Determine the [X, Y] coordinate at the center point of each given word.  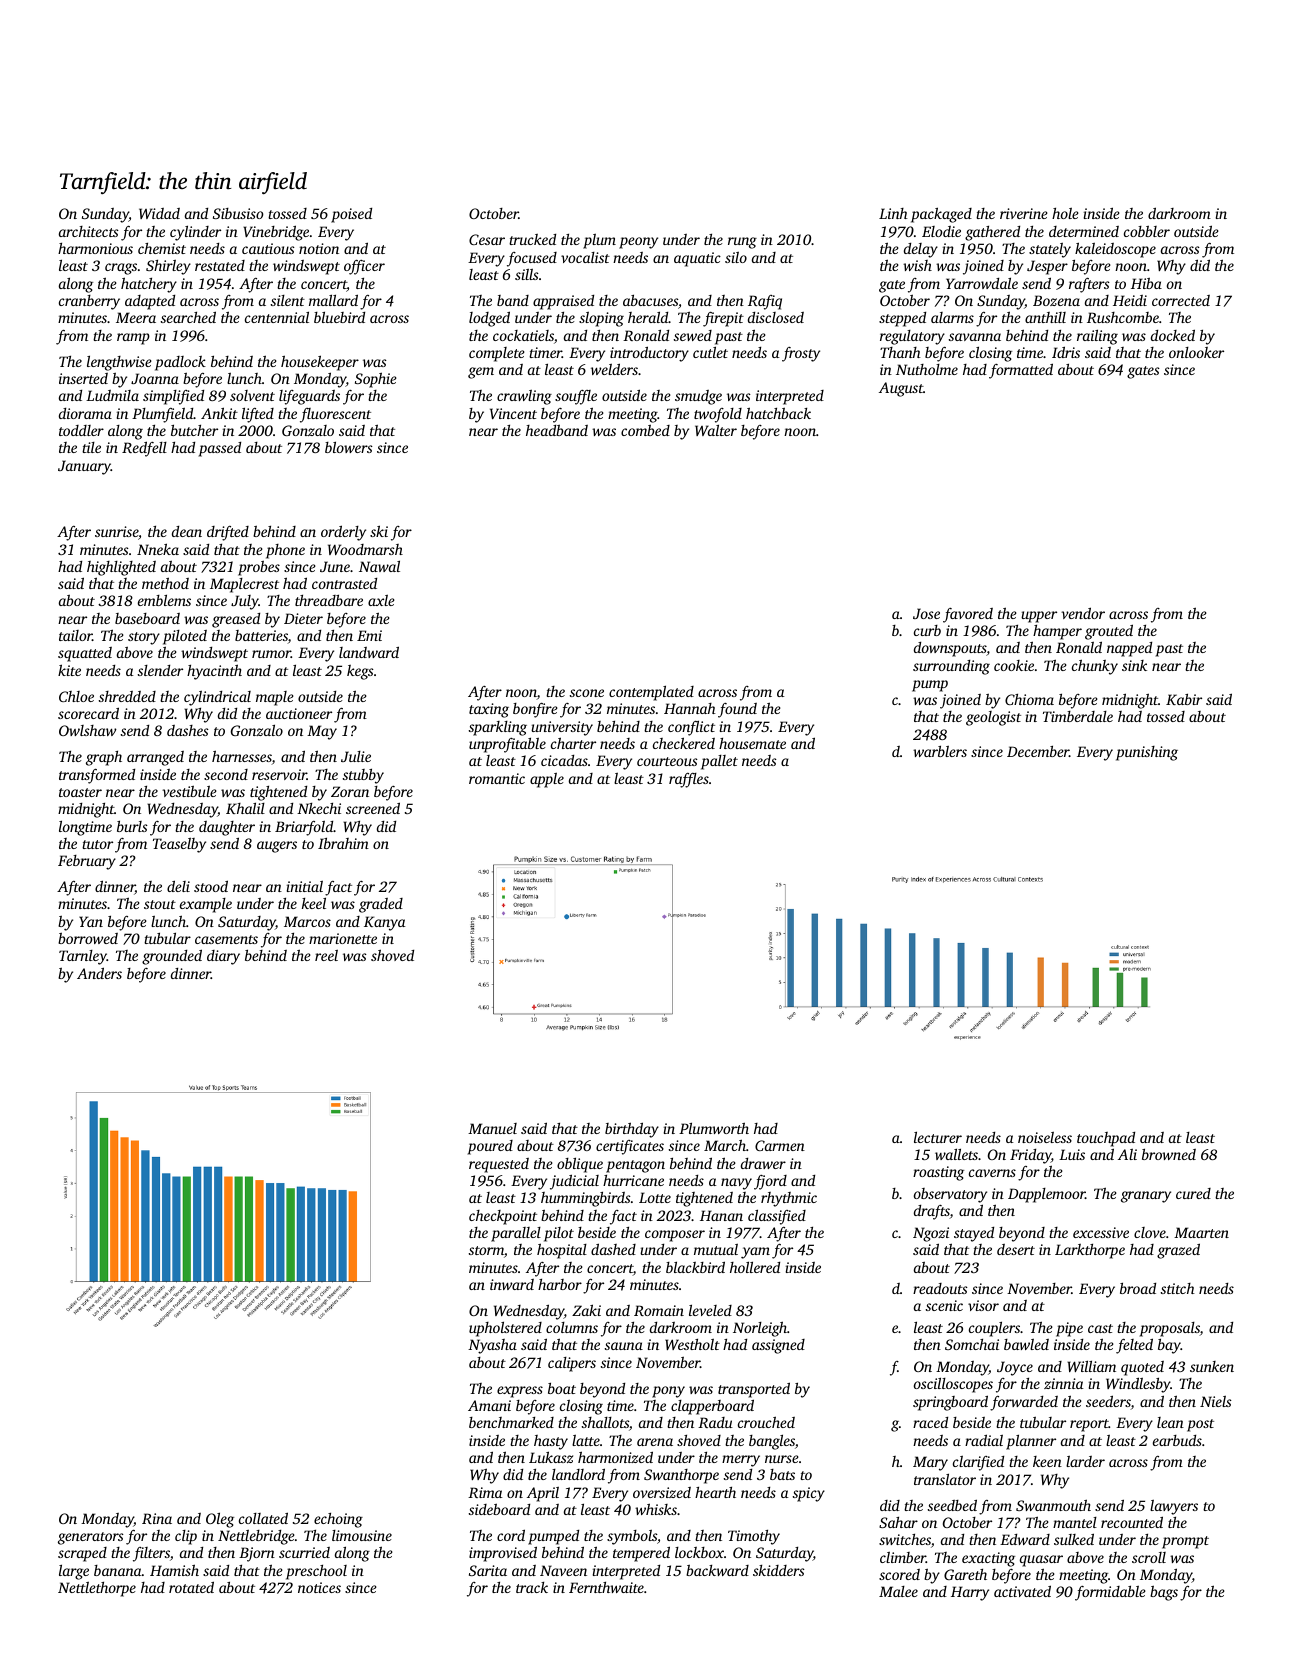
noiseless [1045, 1137]
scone [587, 693]
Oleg [220, 1520]
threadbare [329, 600]
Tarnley [83, 957]
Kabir [1184, 699]
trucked [532, 239]
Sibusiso [238, 213]
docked [1173, 335]
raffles [689, 780]
